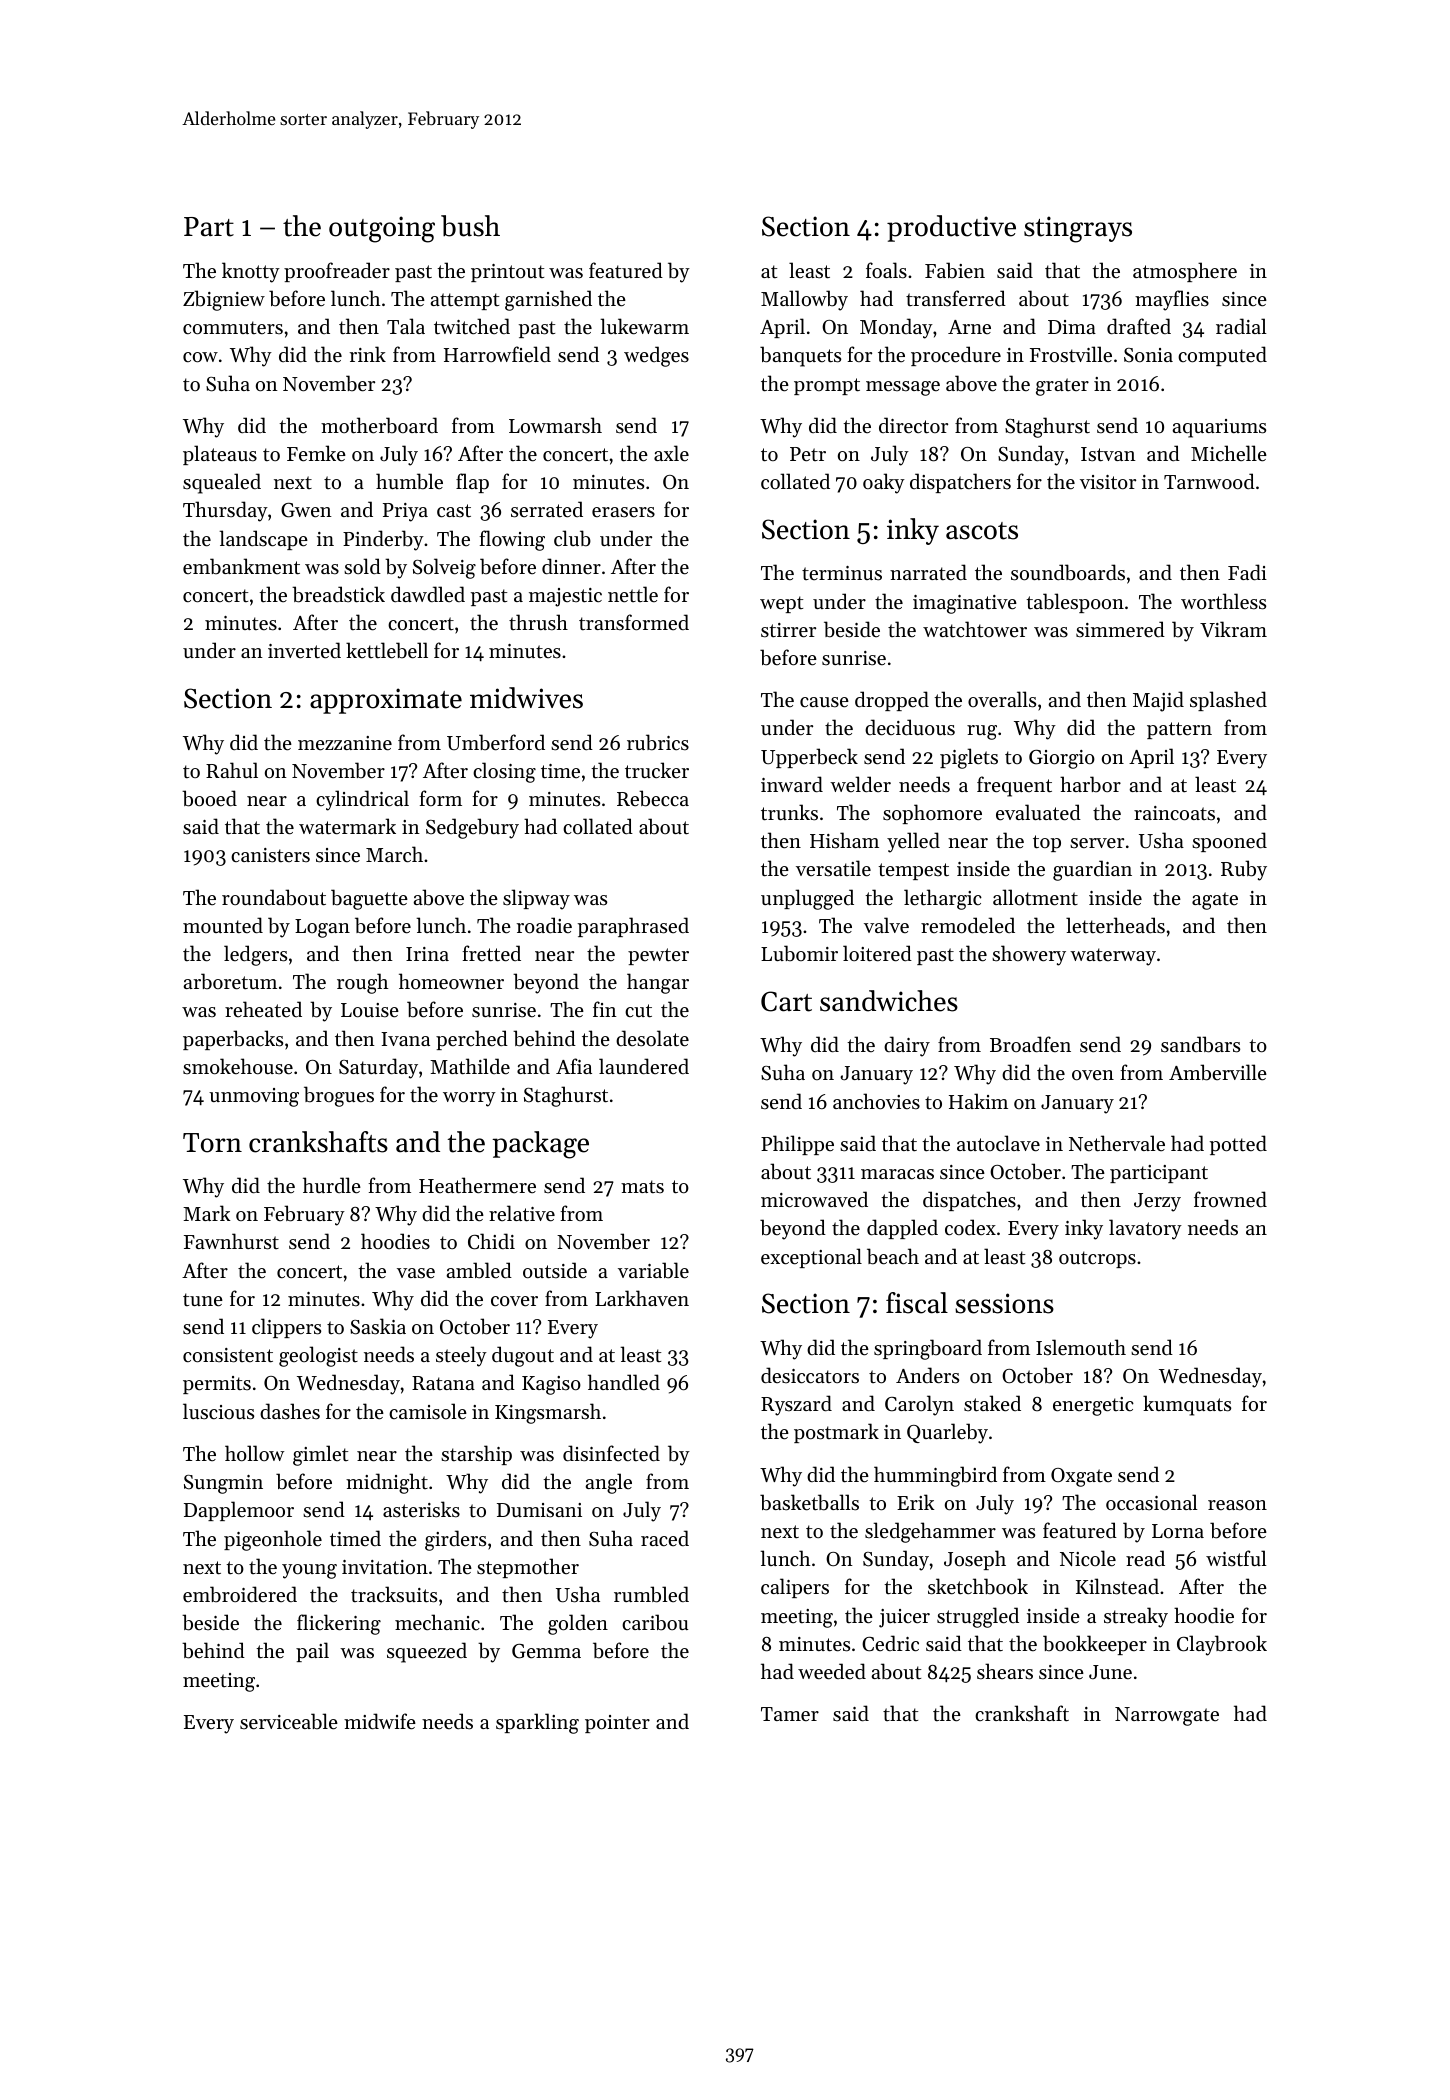 This page has height=2100, width=1450. What do you see at coordinates (1167, 1716) in the page?
I see `Narrowgate` at bounding box center [1167, 1716].
